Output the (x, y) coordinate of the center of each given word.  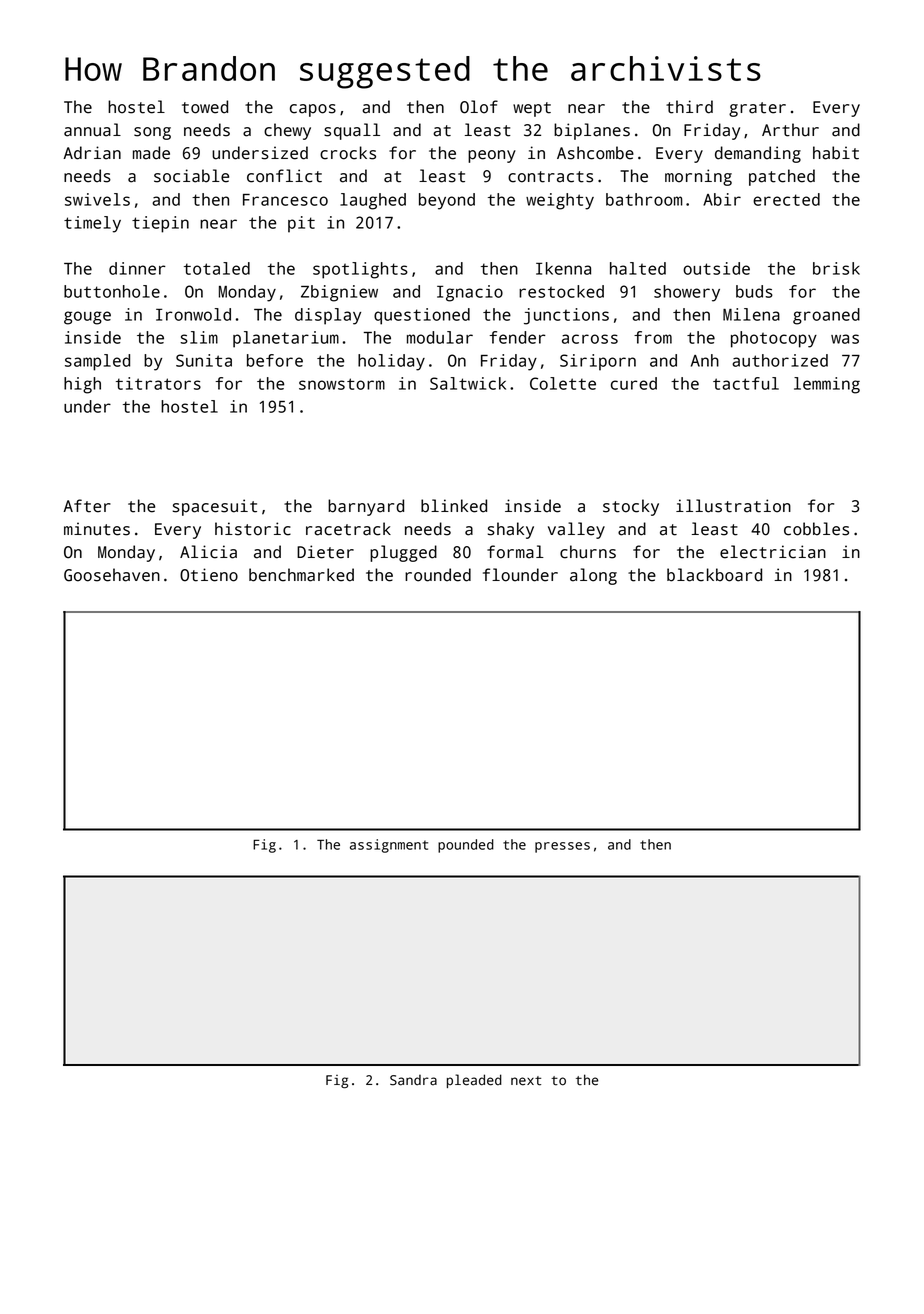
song (152, 133)
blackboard (714, 575)
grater (757, 109)
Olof (479, 107)
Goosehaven (112, 575)
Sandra (413, 1080)
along (593, 576)
